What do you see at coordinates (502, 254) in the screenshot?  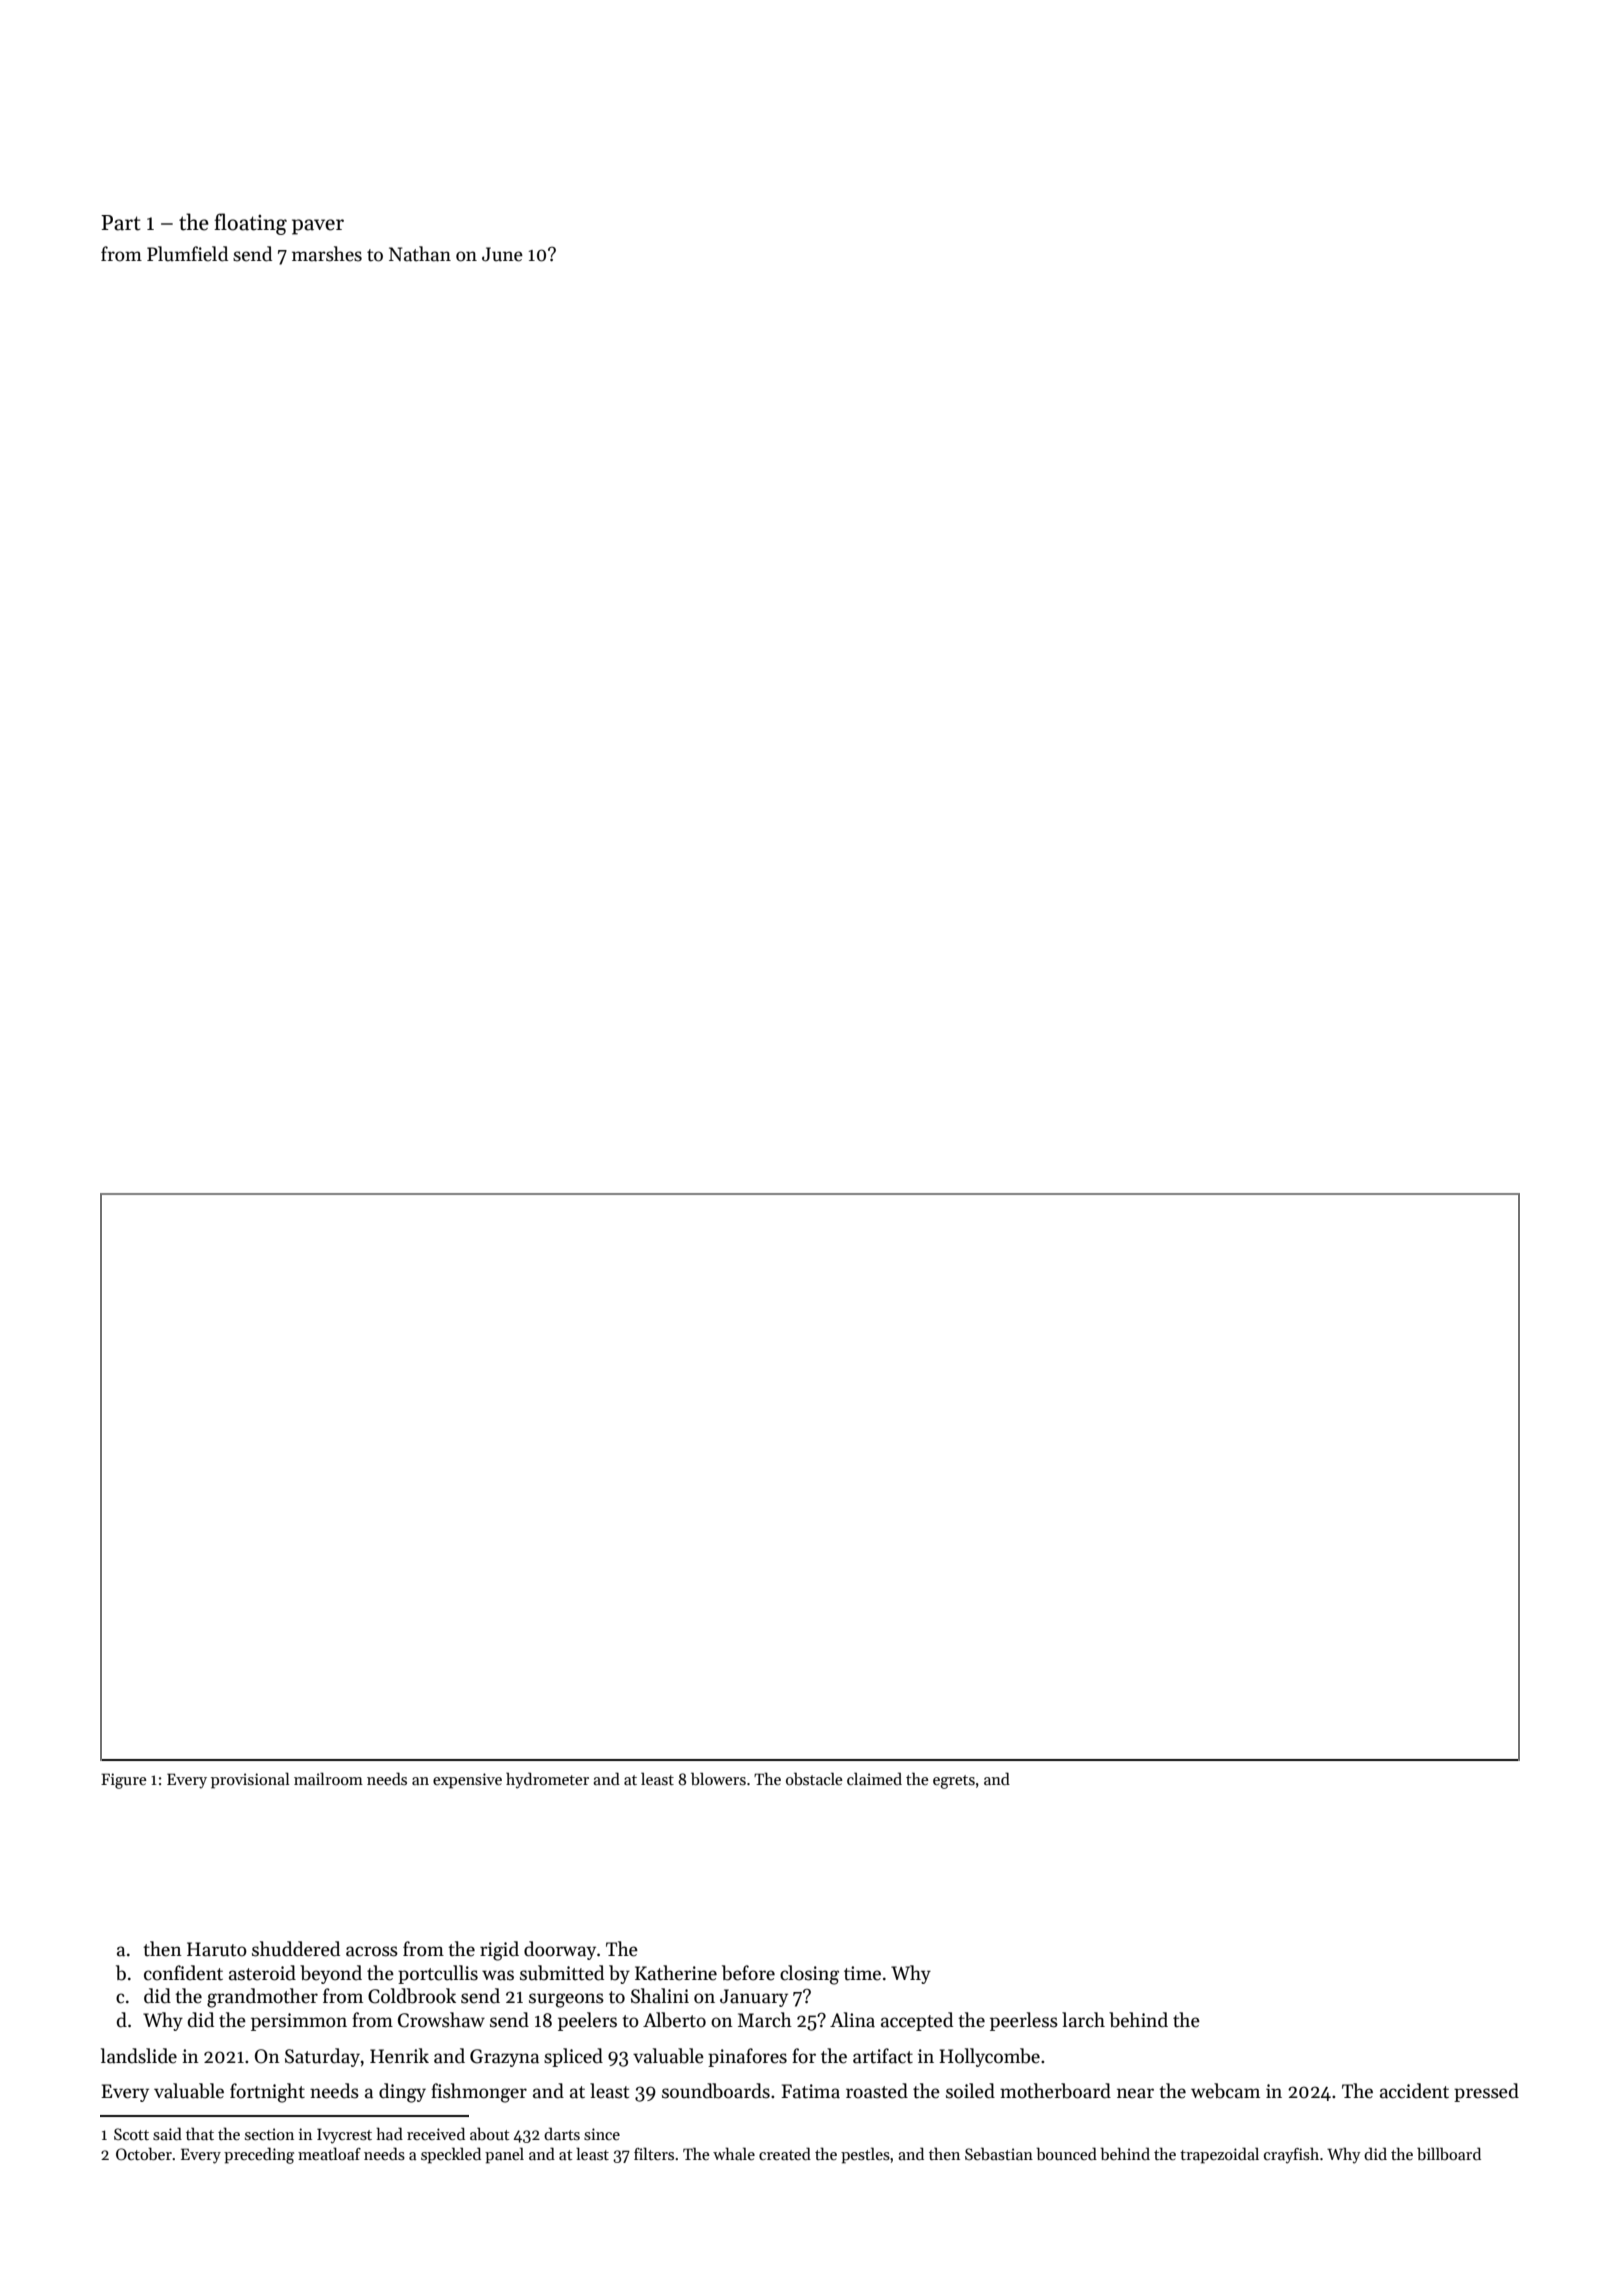 I see `June` at bounding box center [502, 254].
